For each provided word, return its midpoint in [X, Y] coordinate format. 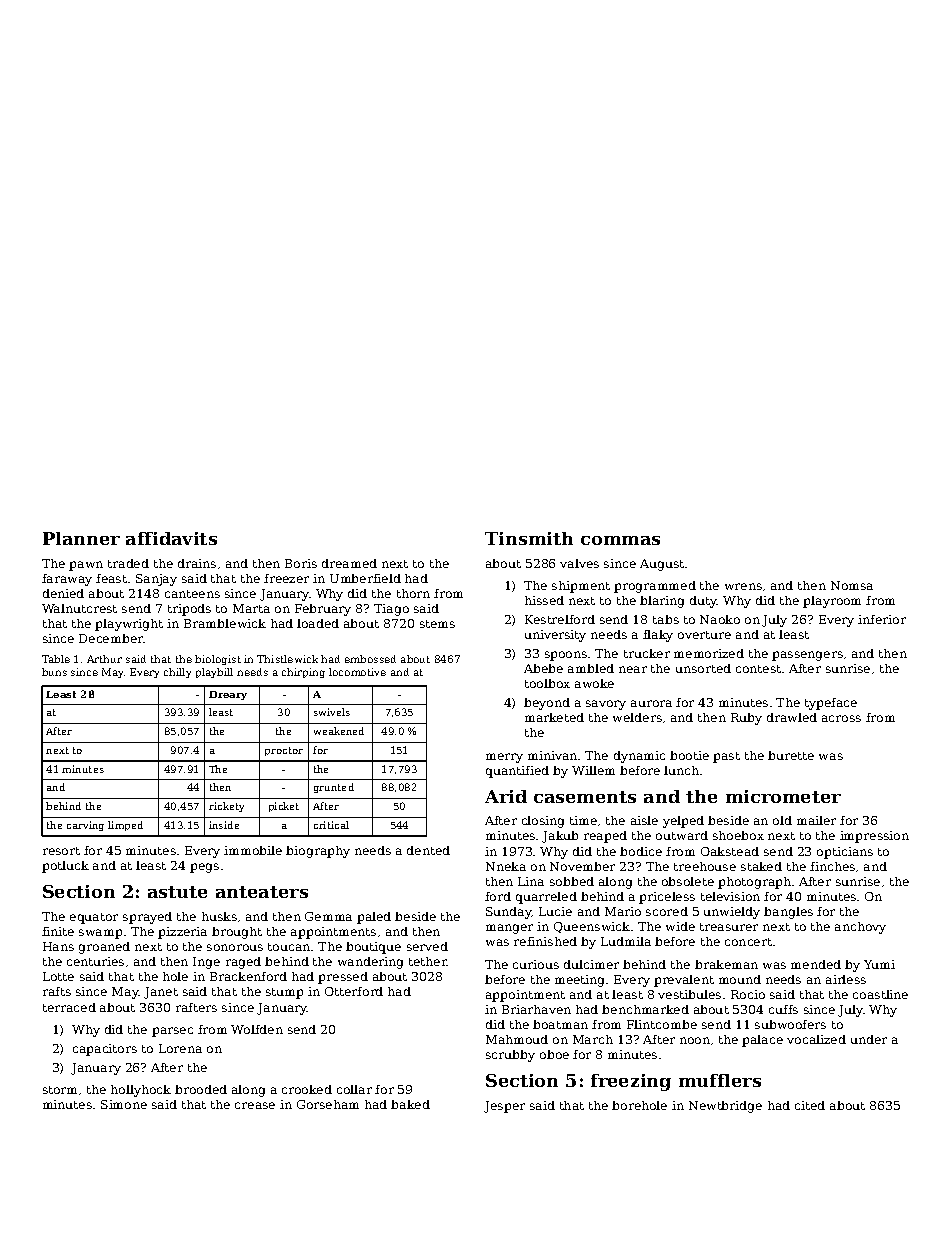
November [582, 866]
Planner [81, 538]
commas [620, 540]
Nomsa [852, 585]
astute [177, 892]
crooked [307, 1089]
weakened [339, 731]
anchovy [860, 928]
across [841, 718]
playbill [214, 673]
